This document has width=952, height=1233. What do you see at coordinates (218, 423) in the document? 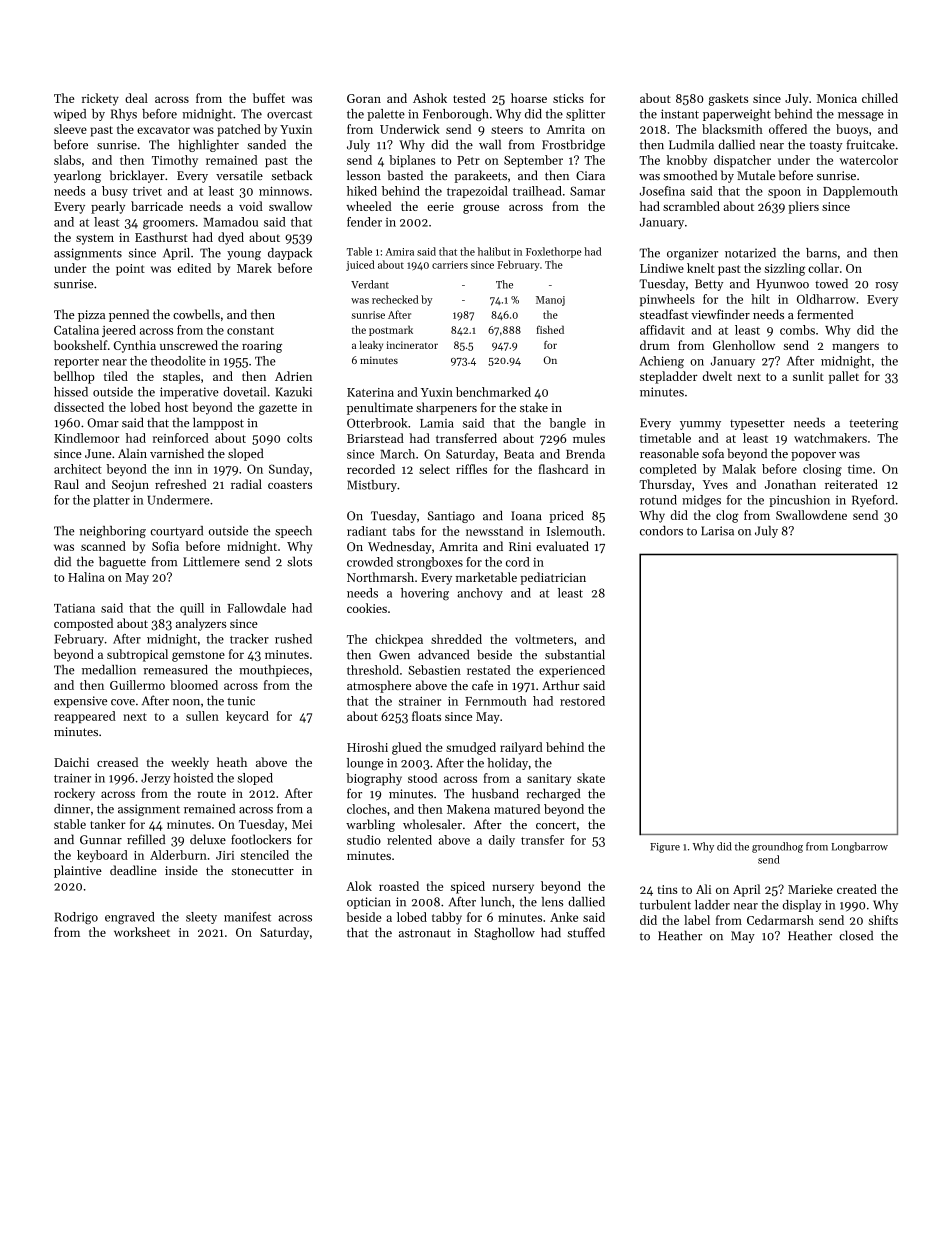
I see `lamppost` at bounding box center [218, 423].
